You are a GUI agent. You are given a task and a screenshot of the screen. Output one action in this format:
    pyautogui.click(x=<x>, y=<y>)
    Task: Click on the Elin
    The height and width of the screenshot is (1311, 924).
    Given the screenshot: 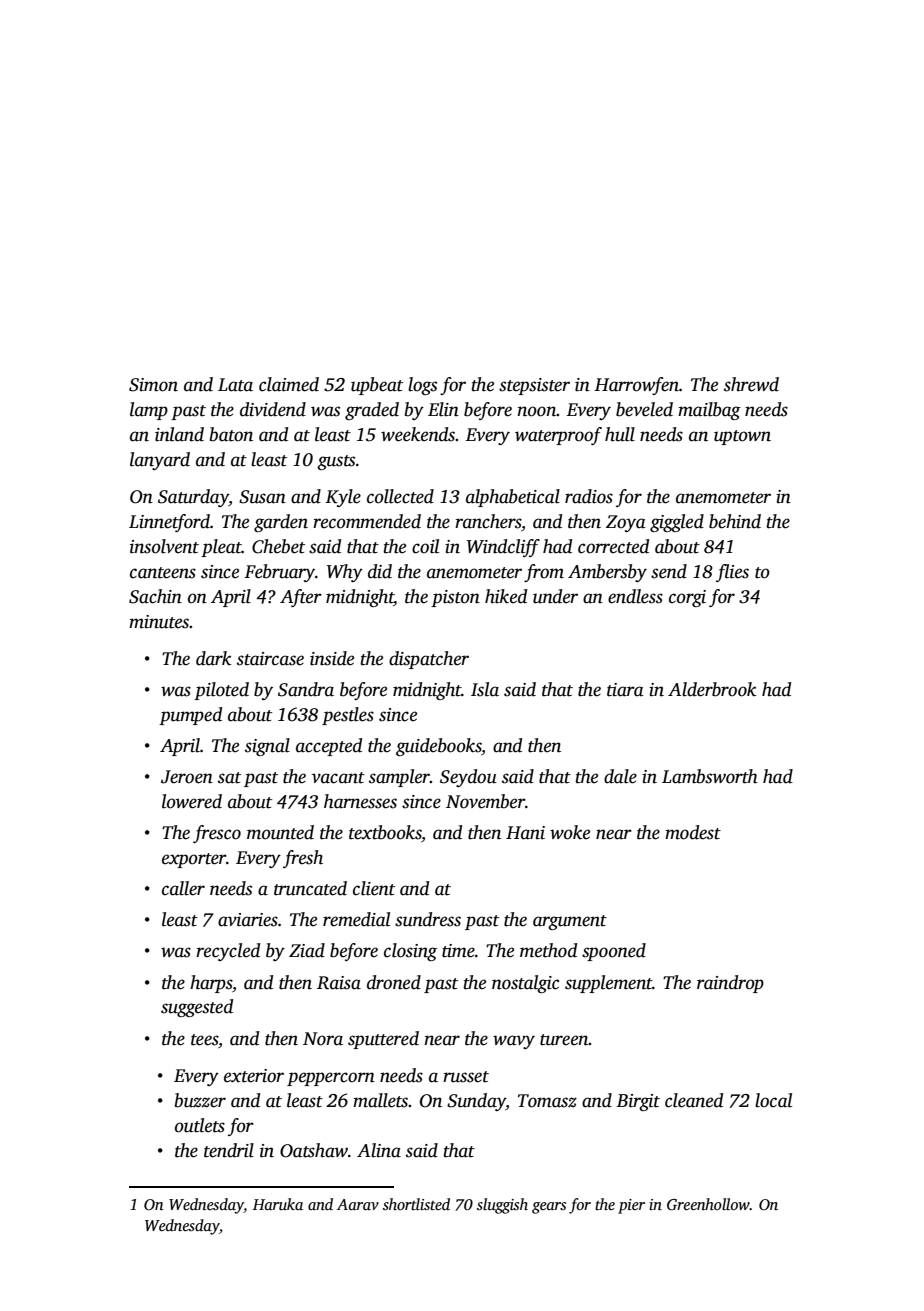 What is the action you would take?
    pyautogui.click(x=443, y=409)
